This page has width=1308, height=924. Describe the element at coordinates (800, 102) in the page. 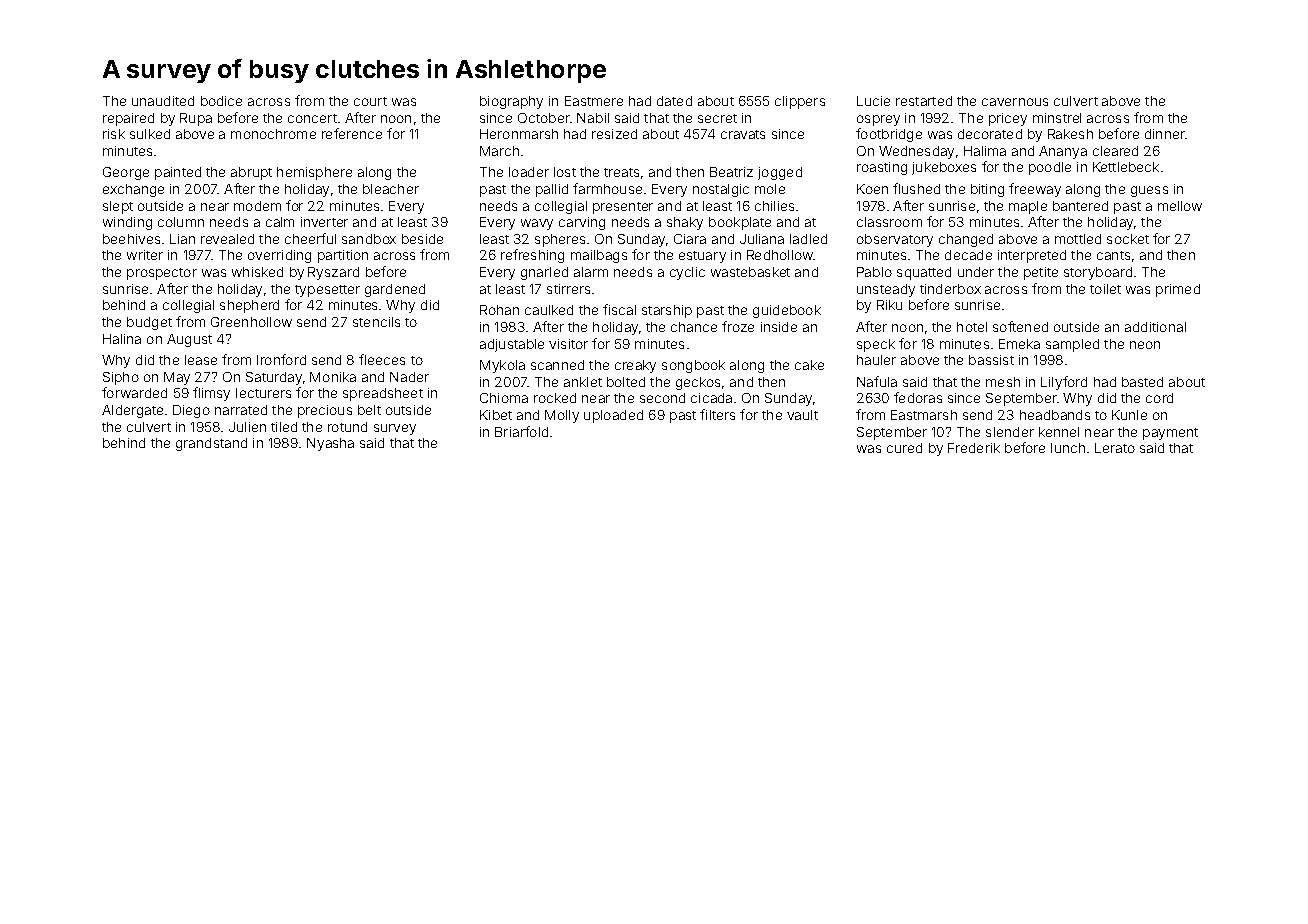

I see `clippers` at that location.
